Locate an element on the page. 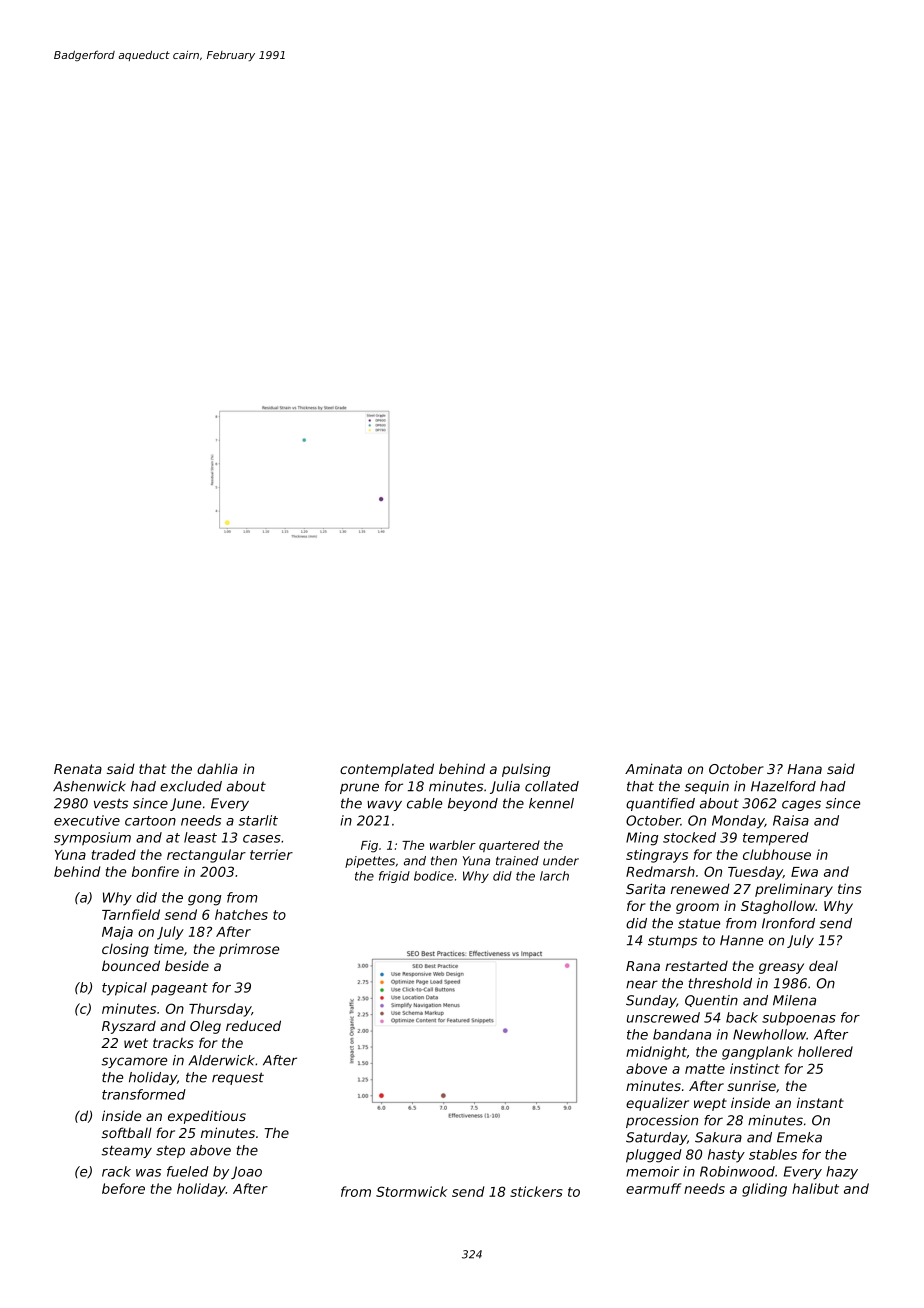  kennel is located at coordinates (551, 803).
